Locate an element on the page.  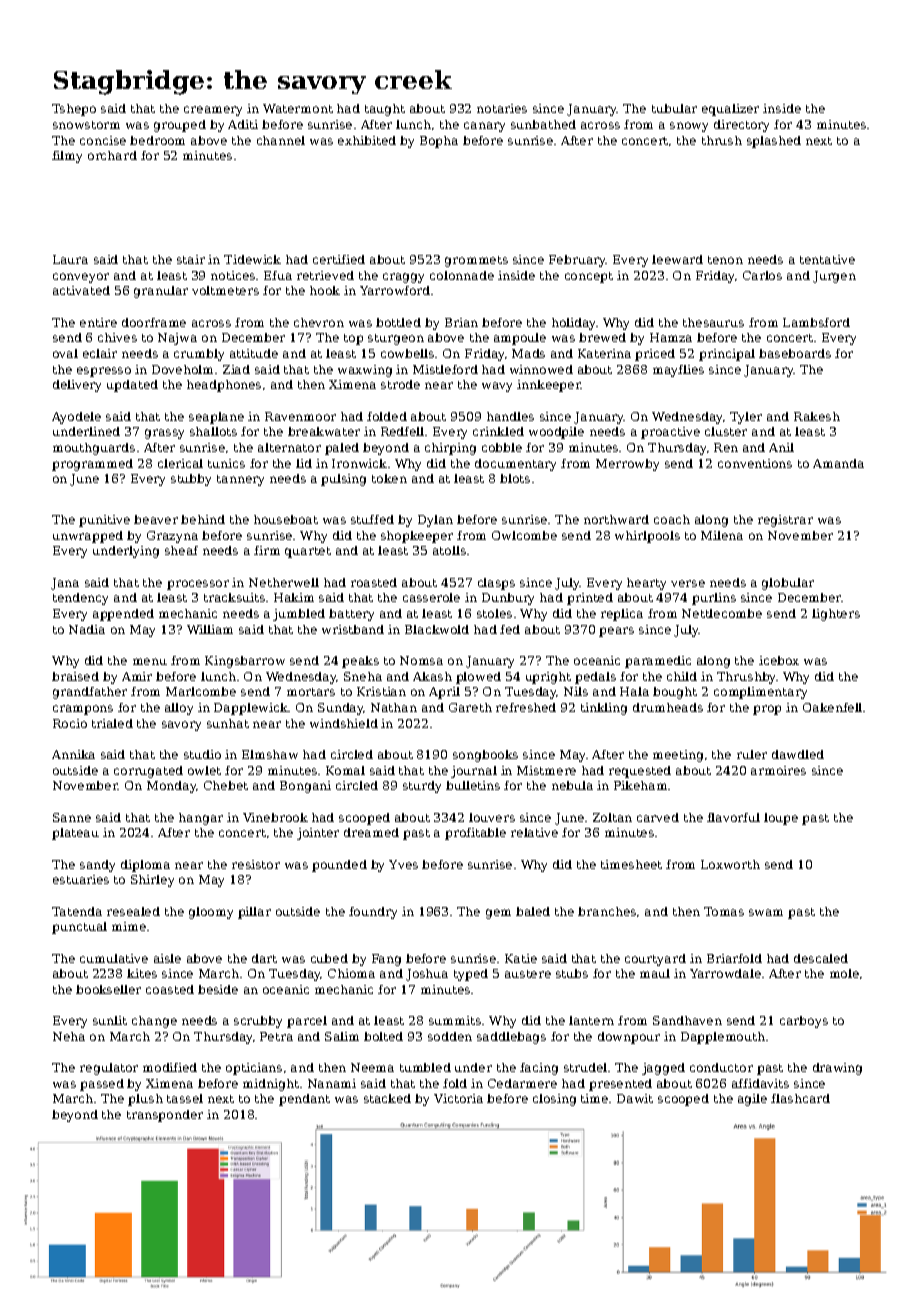
northward is located at coordinates (616, 519).
